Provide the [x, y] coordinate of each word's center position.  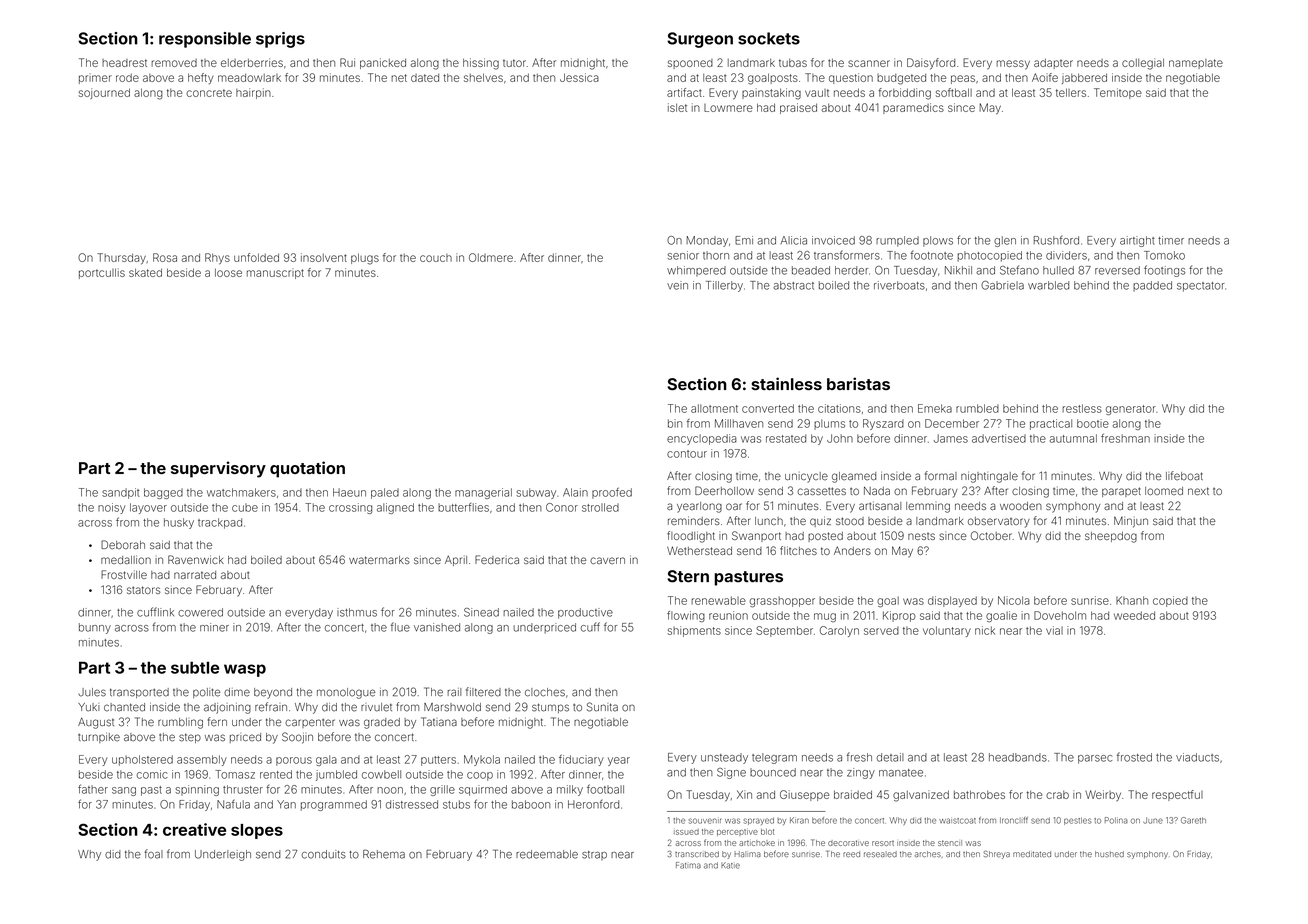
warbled [1048, 285]
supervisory [218, 469]
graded [382, 723]
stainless [786, 383]
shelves [483, 77]
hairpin [253, 93]
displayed [952, 601]
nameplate [1196, 64]
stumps [550, 708]
